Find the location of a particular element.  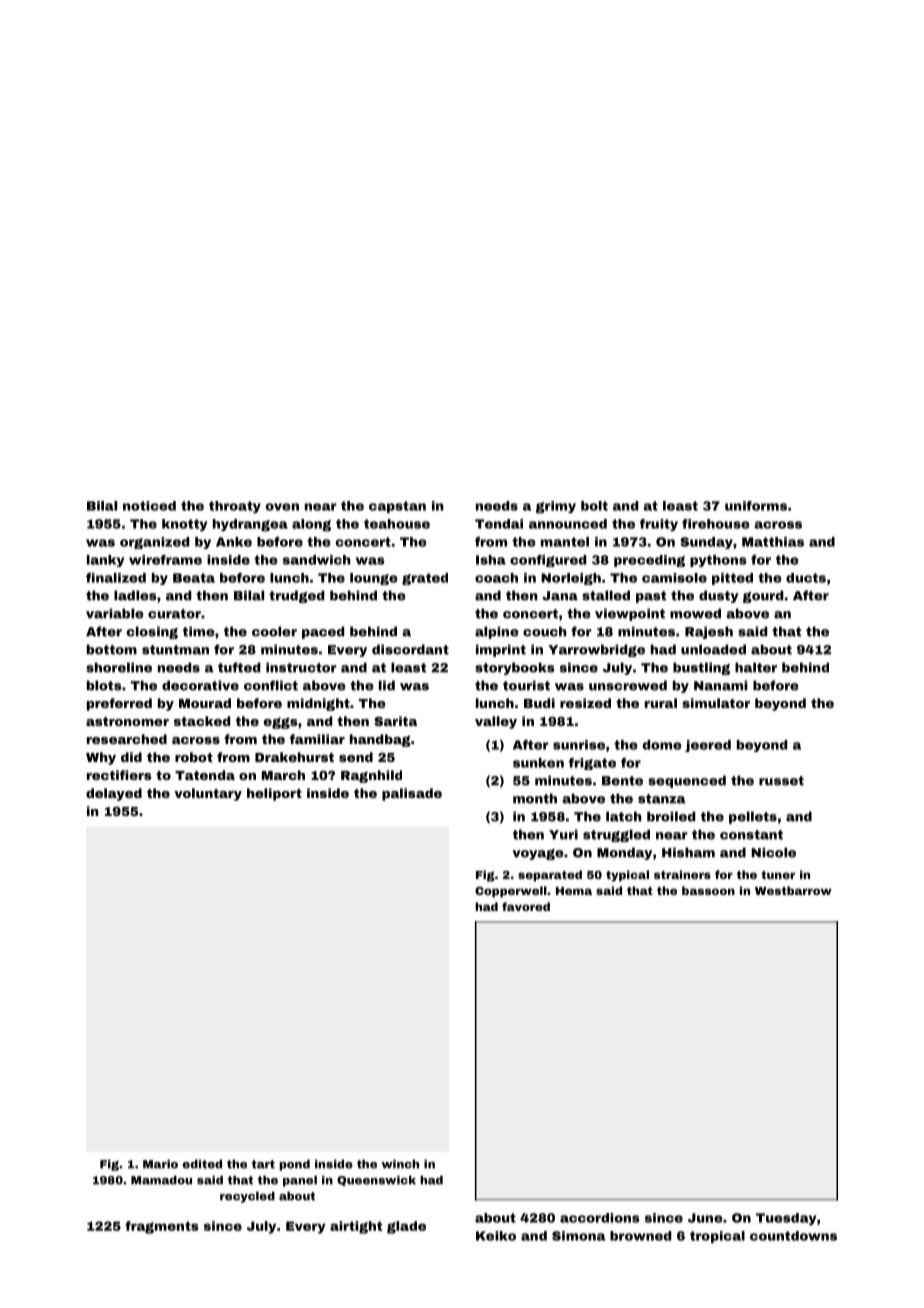

winch is located at coordinates (400, 1164).
